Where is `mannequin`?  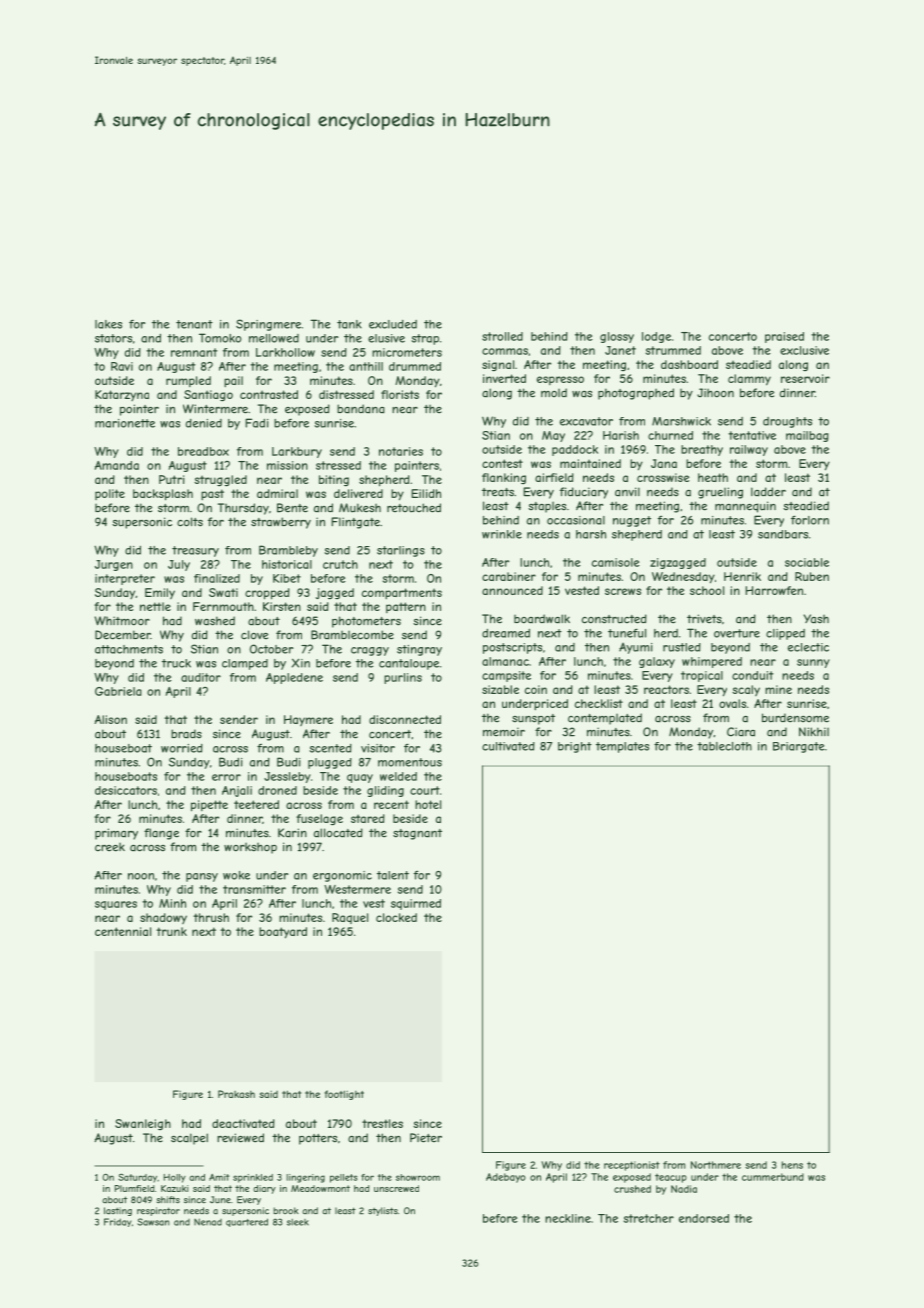
mannequin is located at coordinates (745, 507).
